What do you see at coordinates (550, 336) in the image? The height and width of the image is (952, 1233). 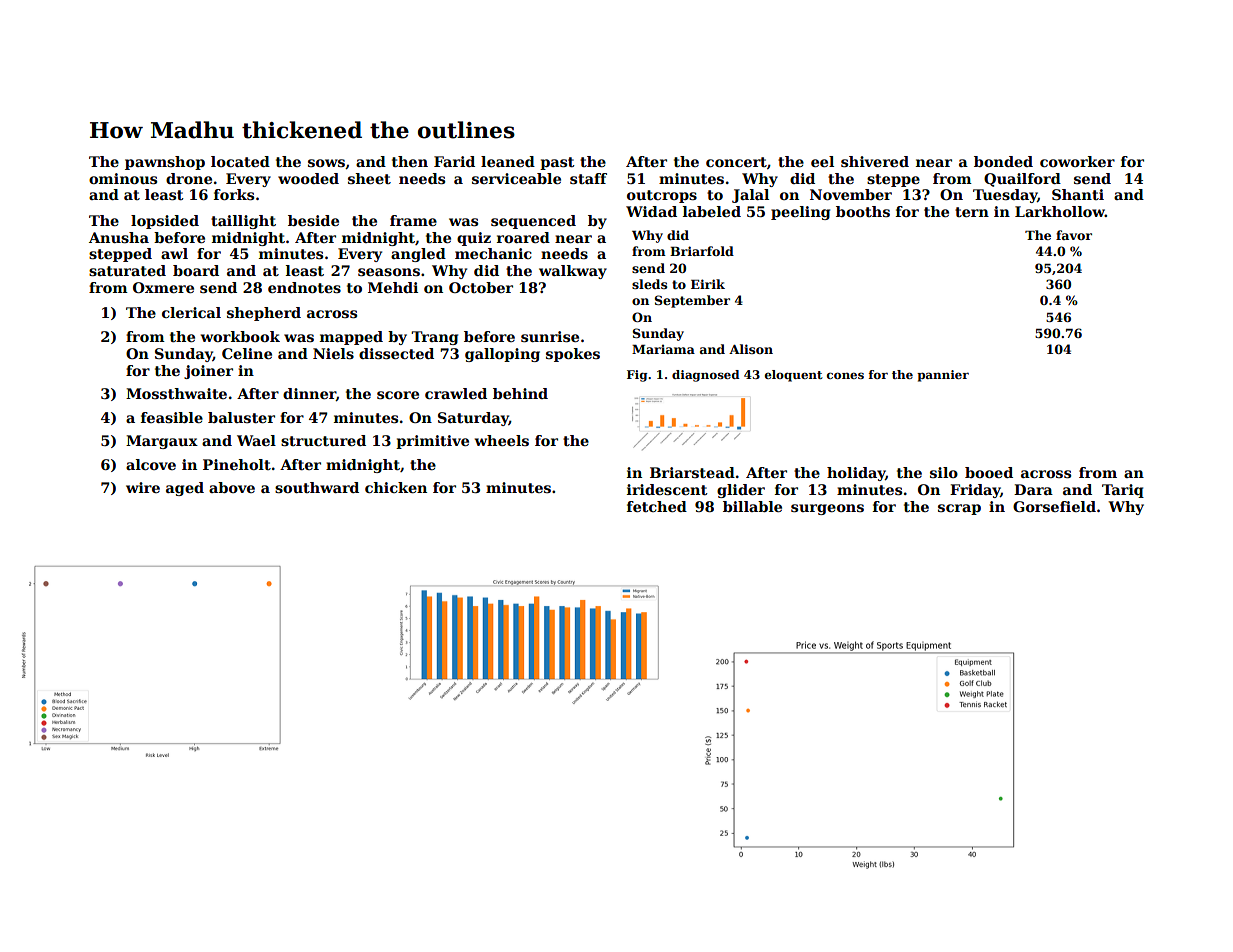 I see `sunrise` at bounding box center [550, 336].
